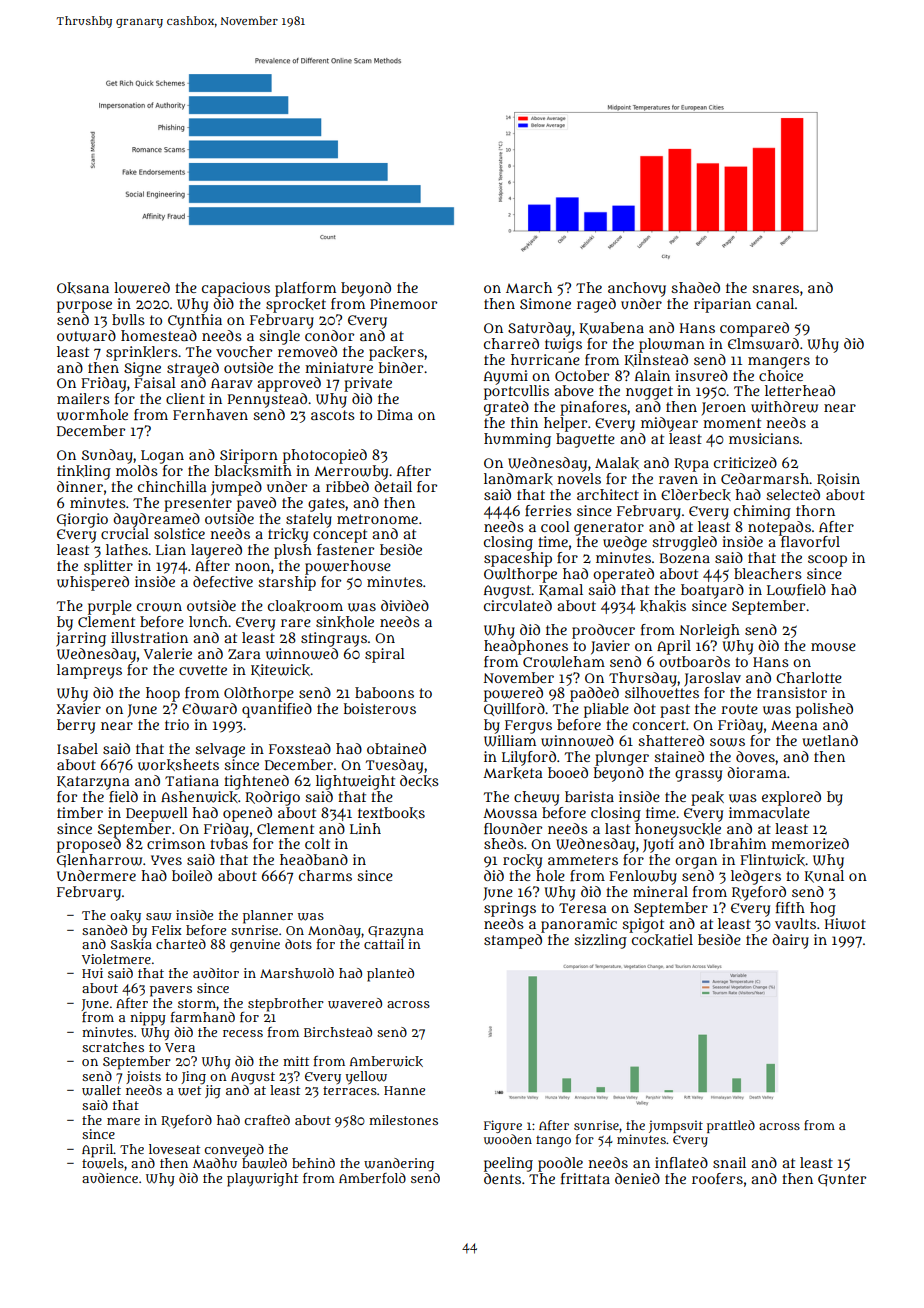 The height and width of the screenshot is (1308, 924). I want to click on planted, so click(390, 975).
